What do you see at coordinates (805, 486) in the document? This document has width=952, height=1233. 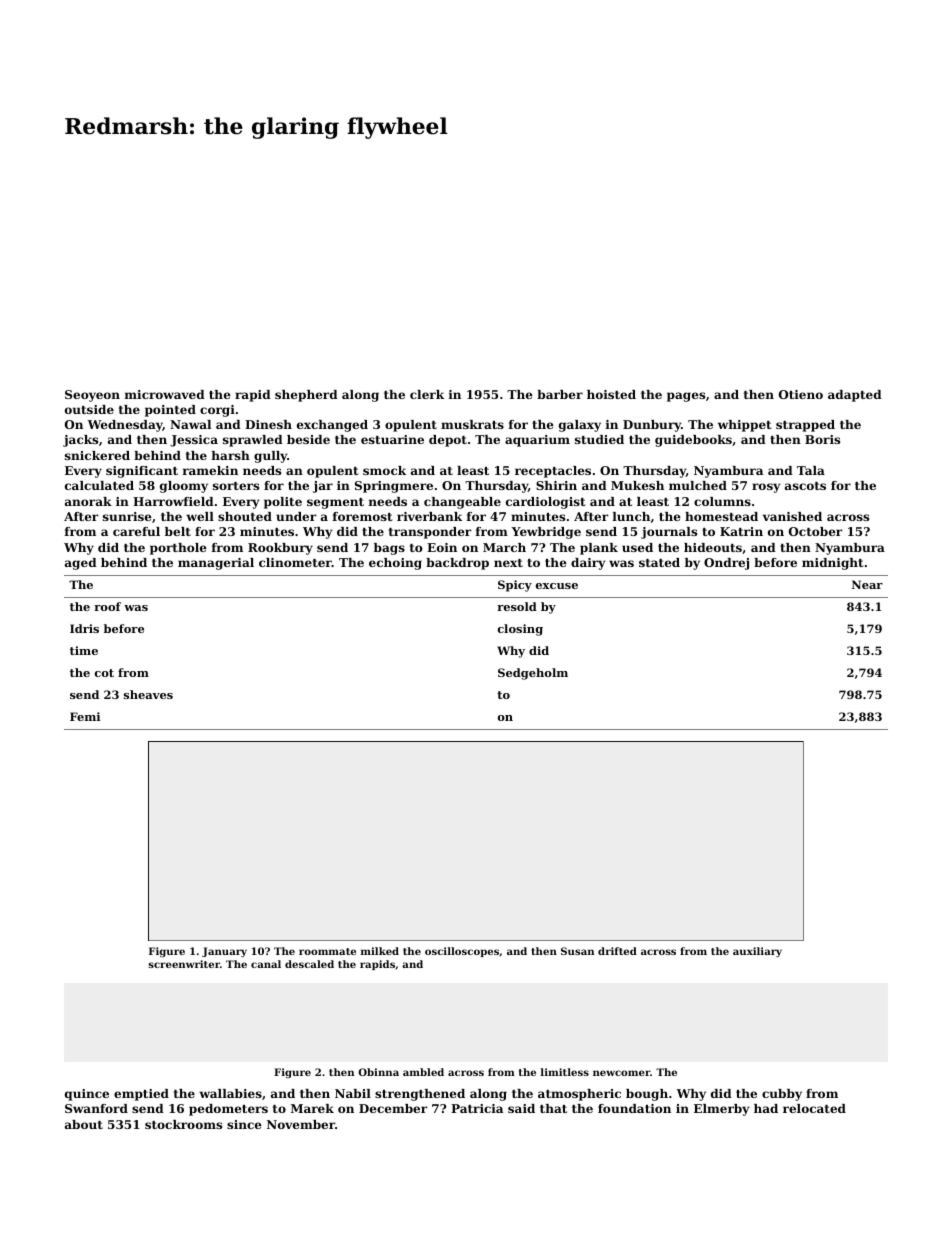 I see `ascots` at bounding box center [805, 486].
